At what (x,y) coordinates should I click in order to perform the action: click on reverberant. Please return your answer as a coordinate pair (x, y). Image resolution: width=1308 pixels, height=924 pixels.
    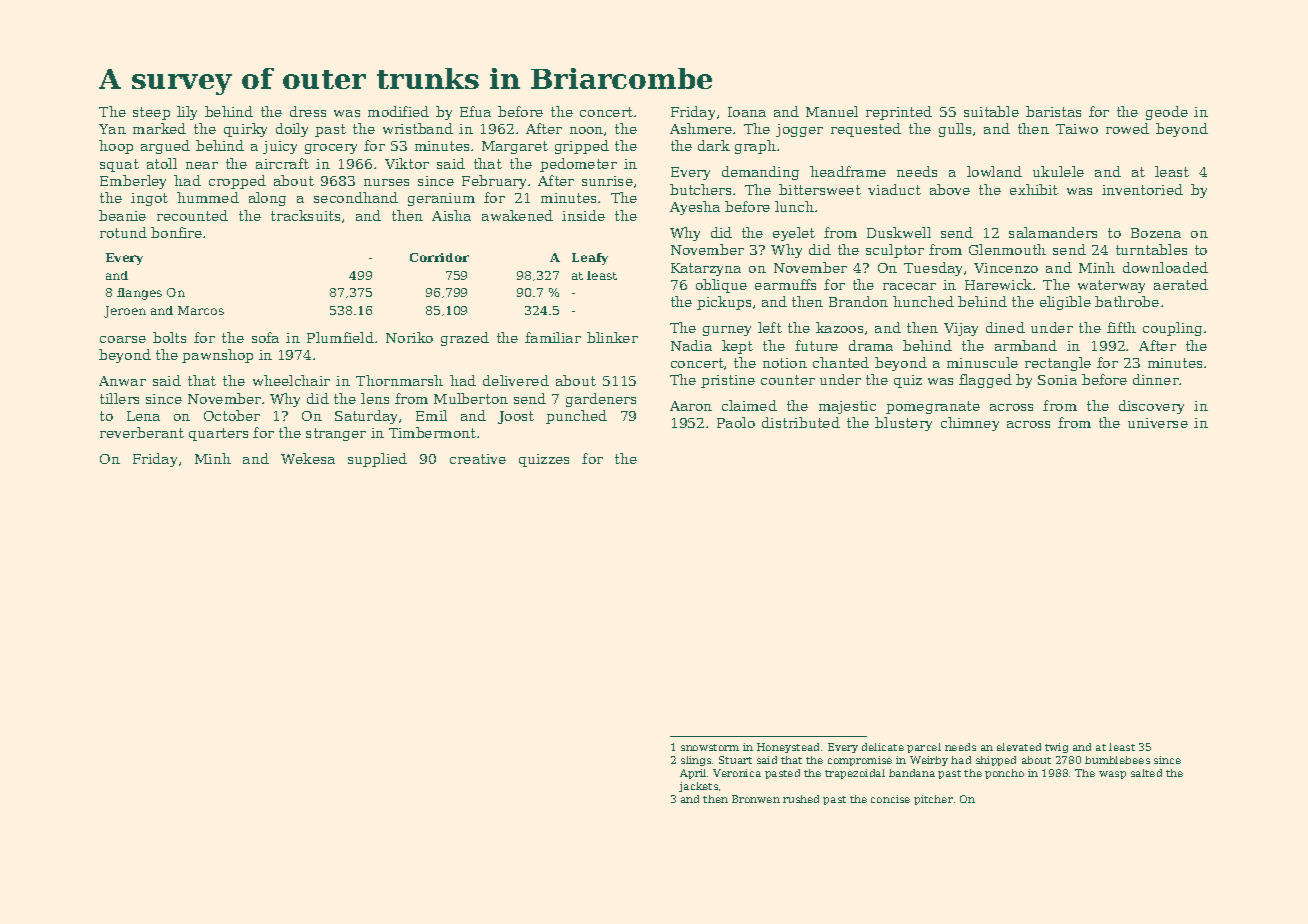
    Looking at the image, I should click on (142, 432).
